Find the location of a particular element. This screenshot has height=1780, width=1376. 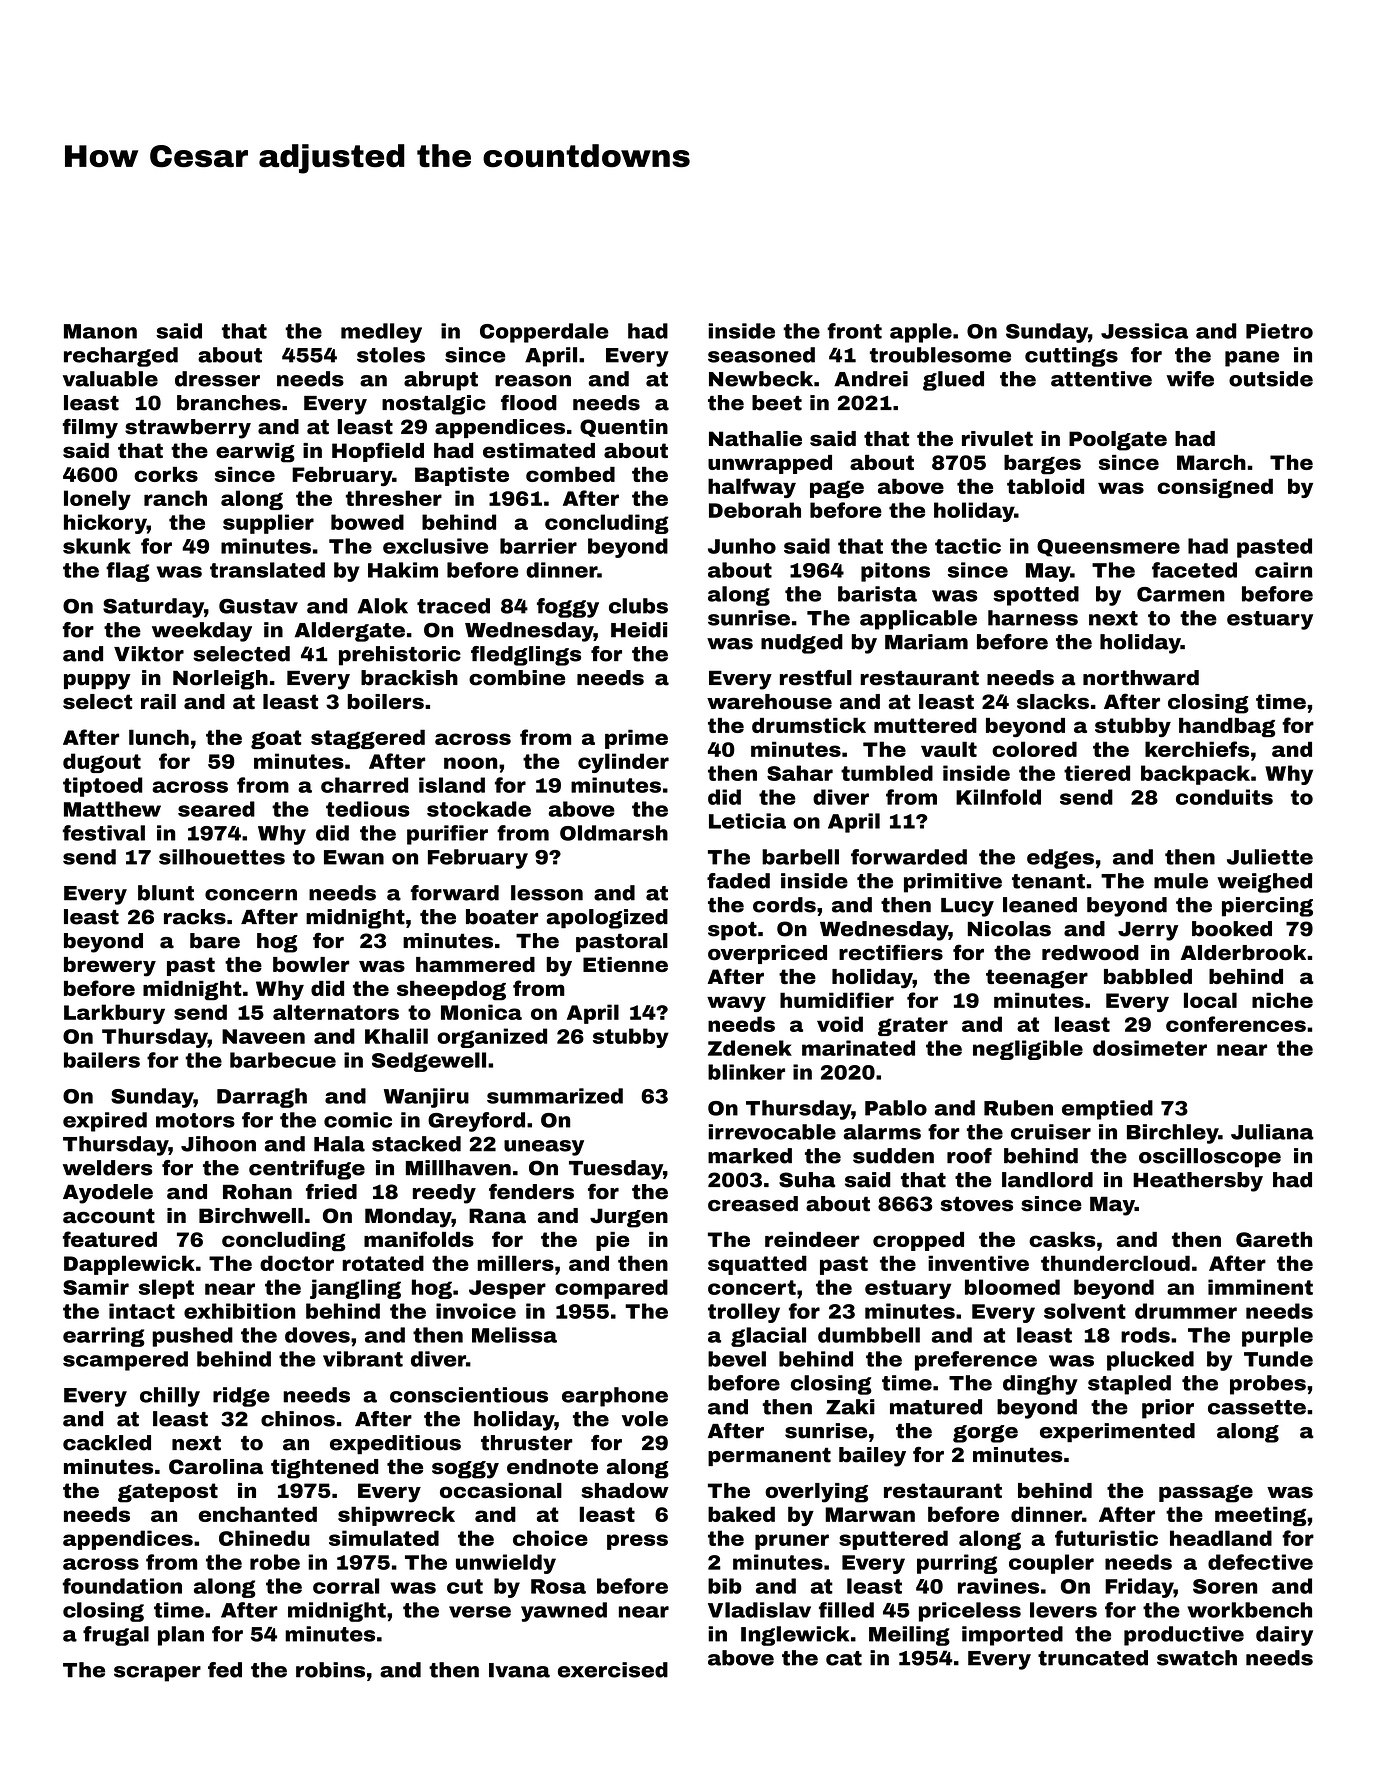

dresser is located at coordinates (217, 379).
